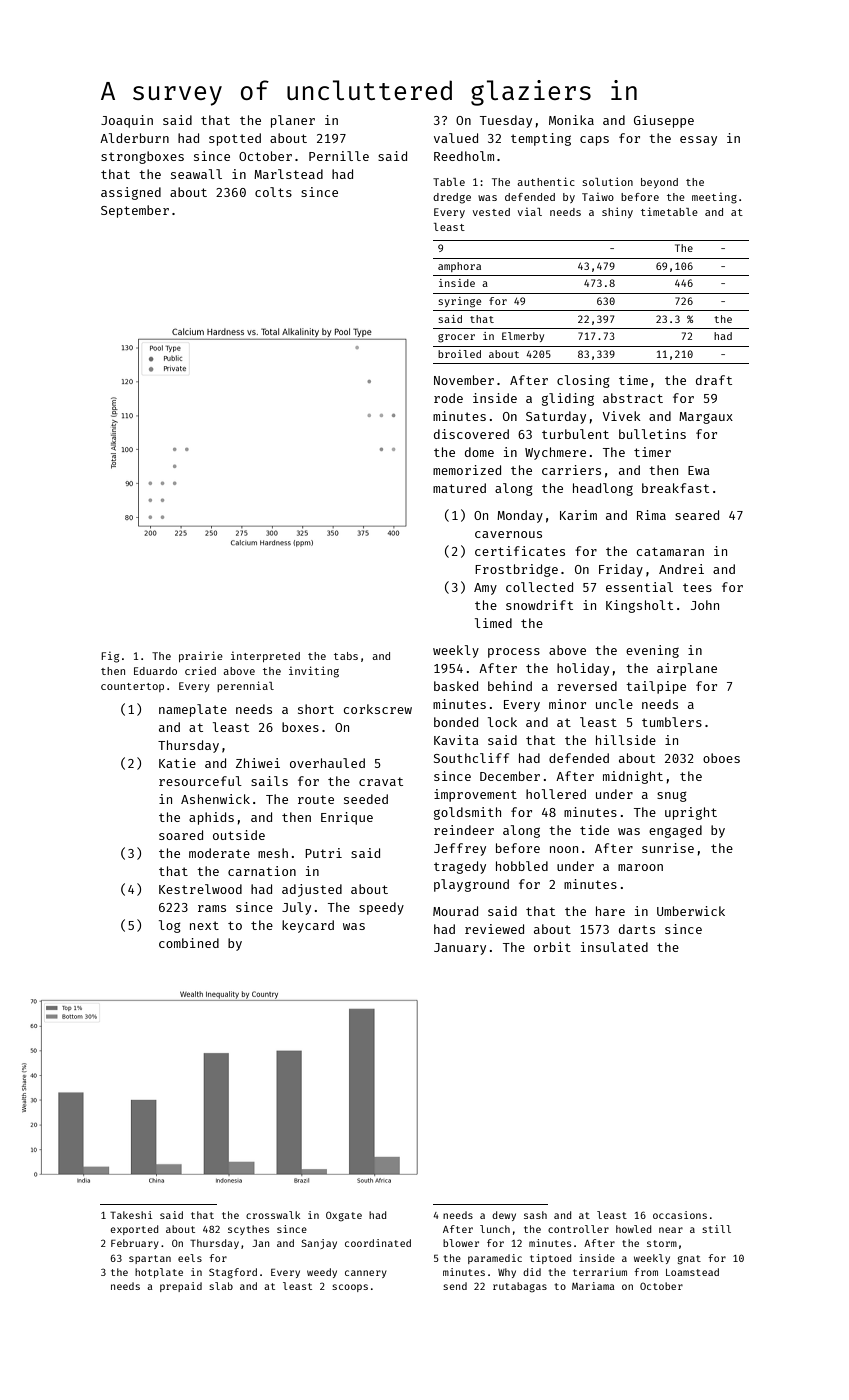  Describe the element at coordinates (134, 1230) in the document. I see `exported` at that location.
